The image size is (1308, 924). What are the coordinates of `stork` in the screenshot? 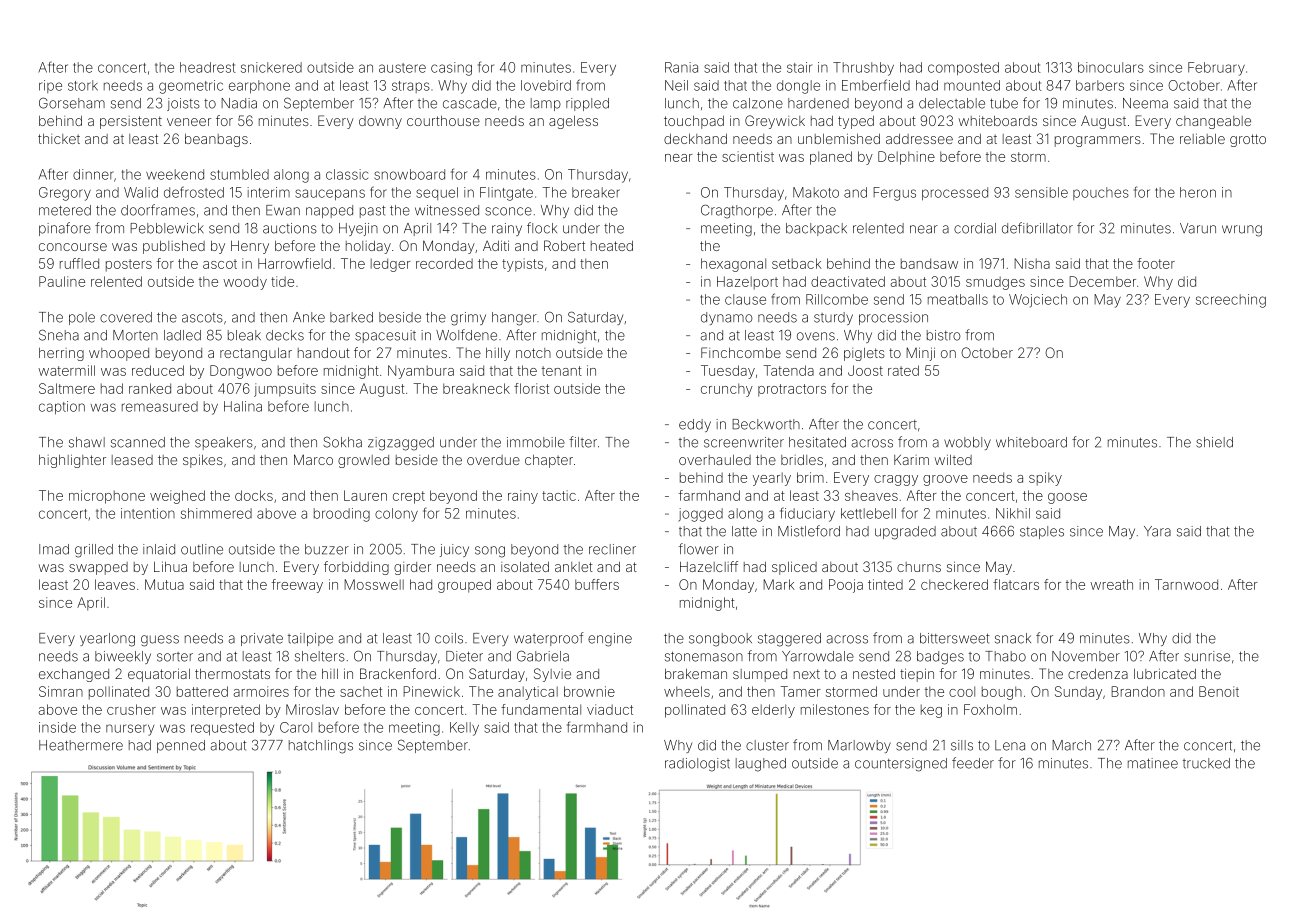 It's located at (83, 85).
